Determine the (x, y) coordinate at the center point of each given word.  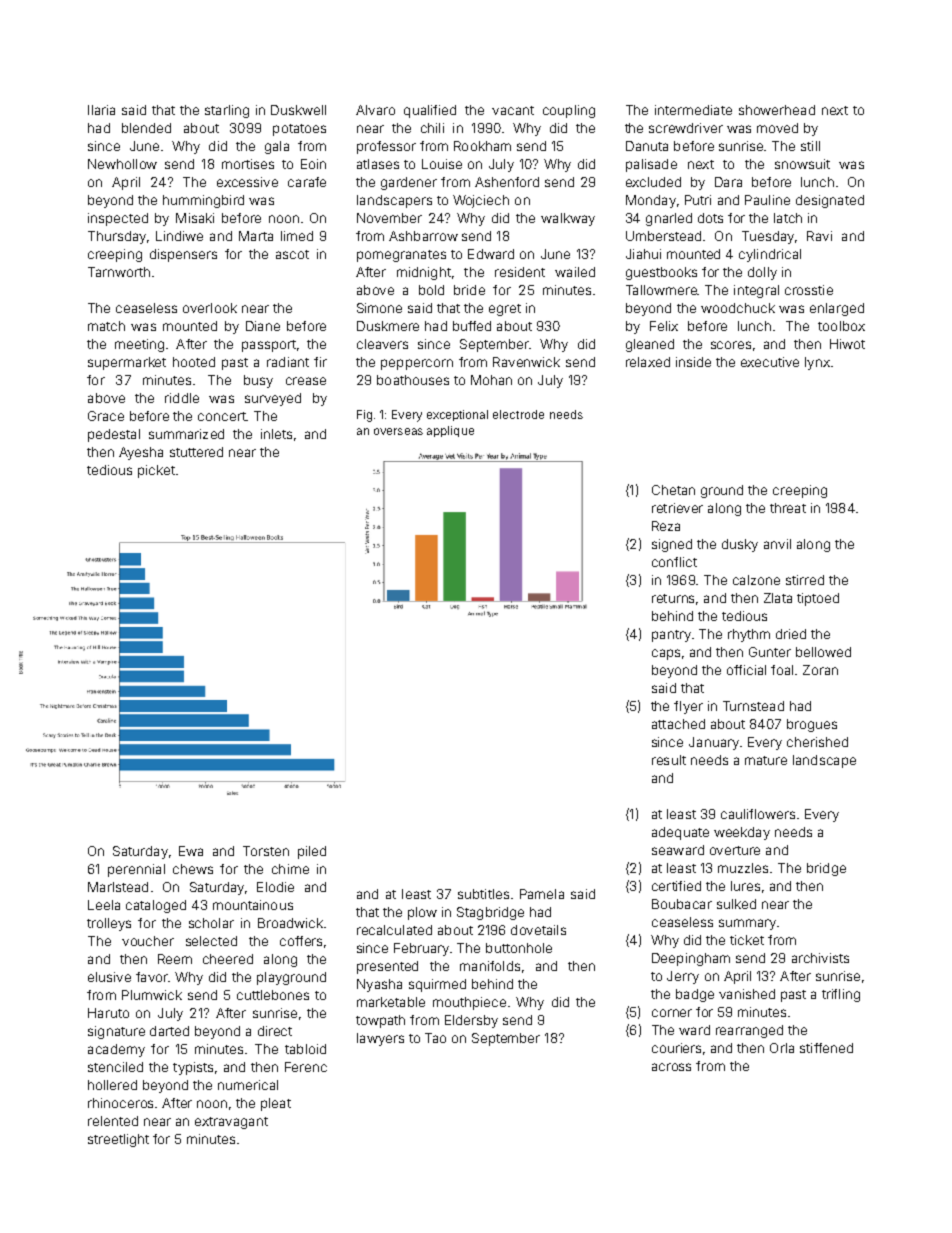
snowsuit (802, 164)
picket (156, 471)
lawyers (380, 1039)
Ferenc (306, 1067)
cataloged (156, 906)
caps (666, 654)
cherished (817, 742)
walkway (568, 219)
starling (227, 111)
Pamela (542, 894)
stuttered (196, 452)
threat (788, 508)
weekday (742, 833)
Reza (666, 526)
